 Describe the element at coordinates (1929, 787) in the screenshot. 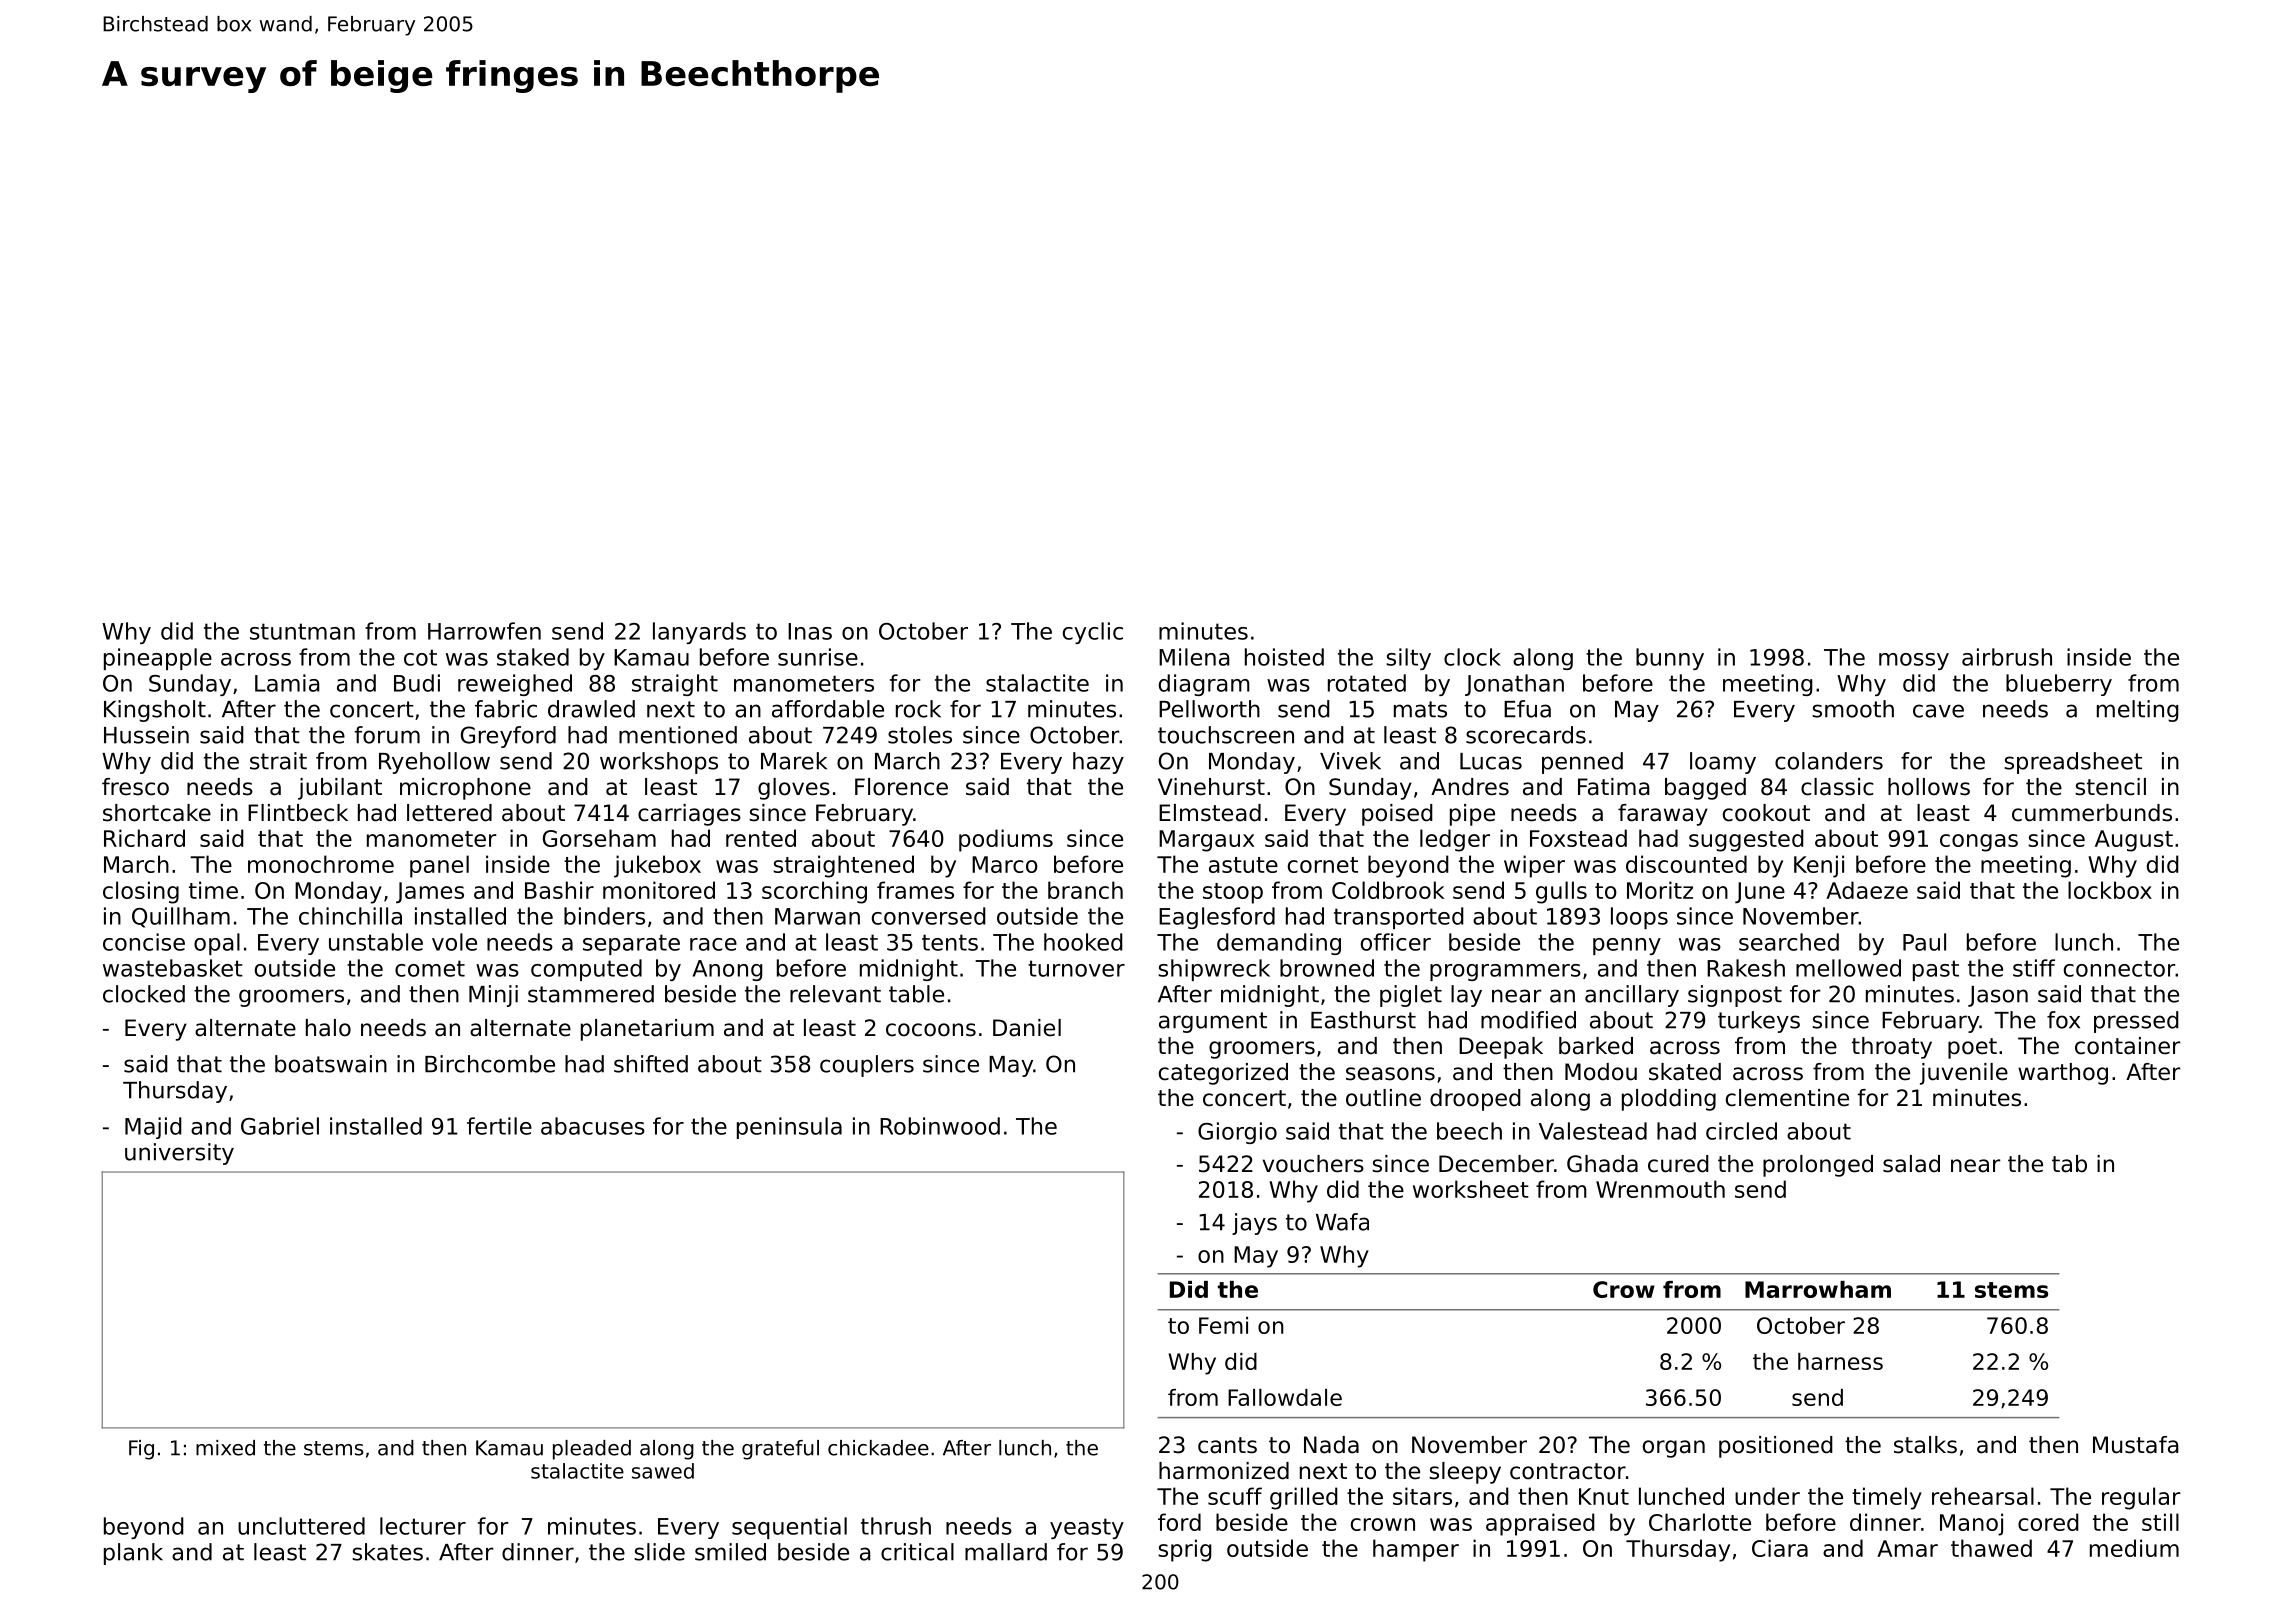

I see `hollows` at that location.
